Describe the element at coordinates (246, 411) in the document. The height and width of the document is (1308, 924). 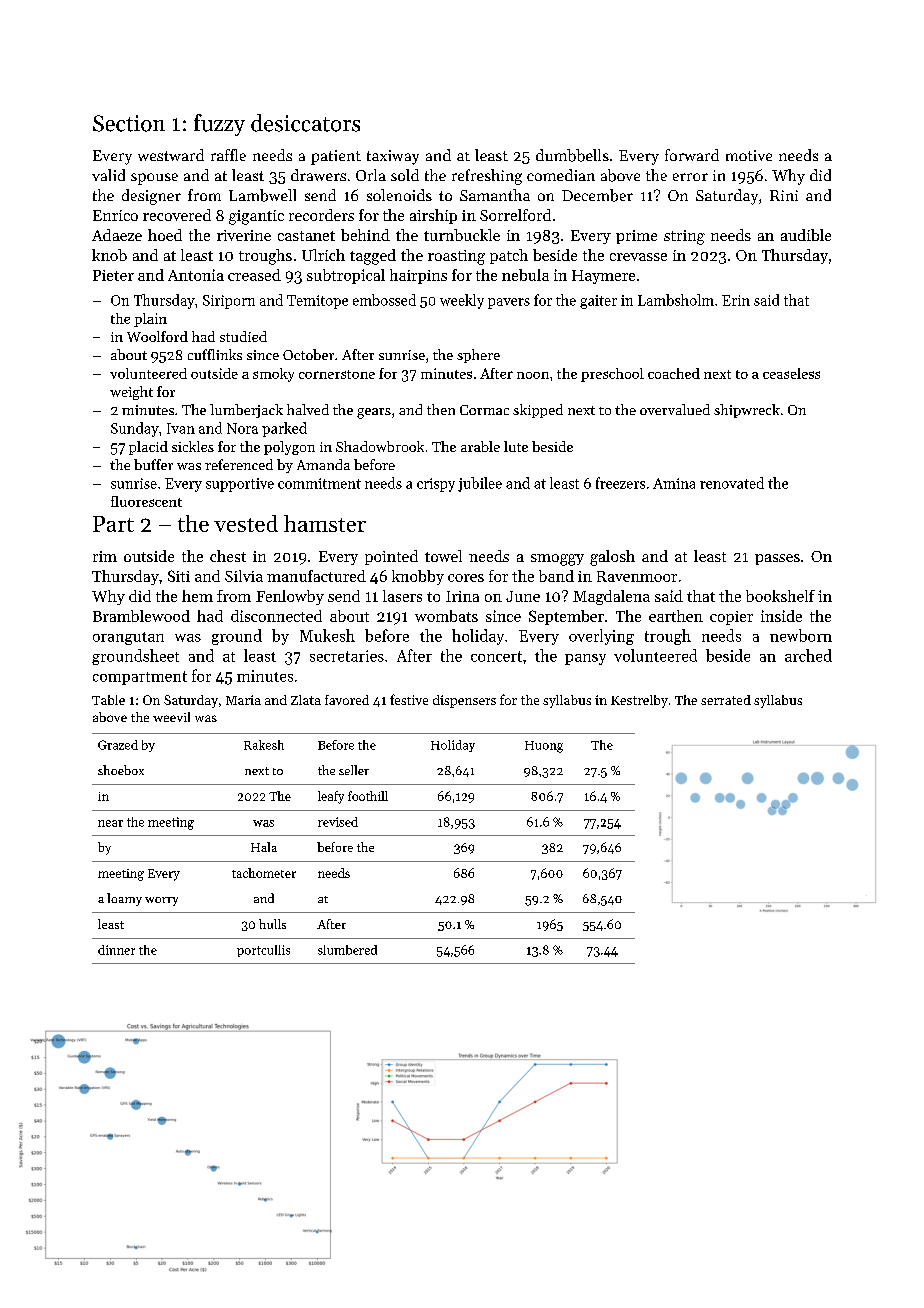
I see `lumberjack` at that location.
